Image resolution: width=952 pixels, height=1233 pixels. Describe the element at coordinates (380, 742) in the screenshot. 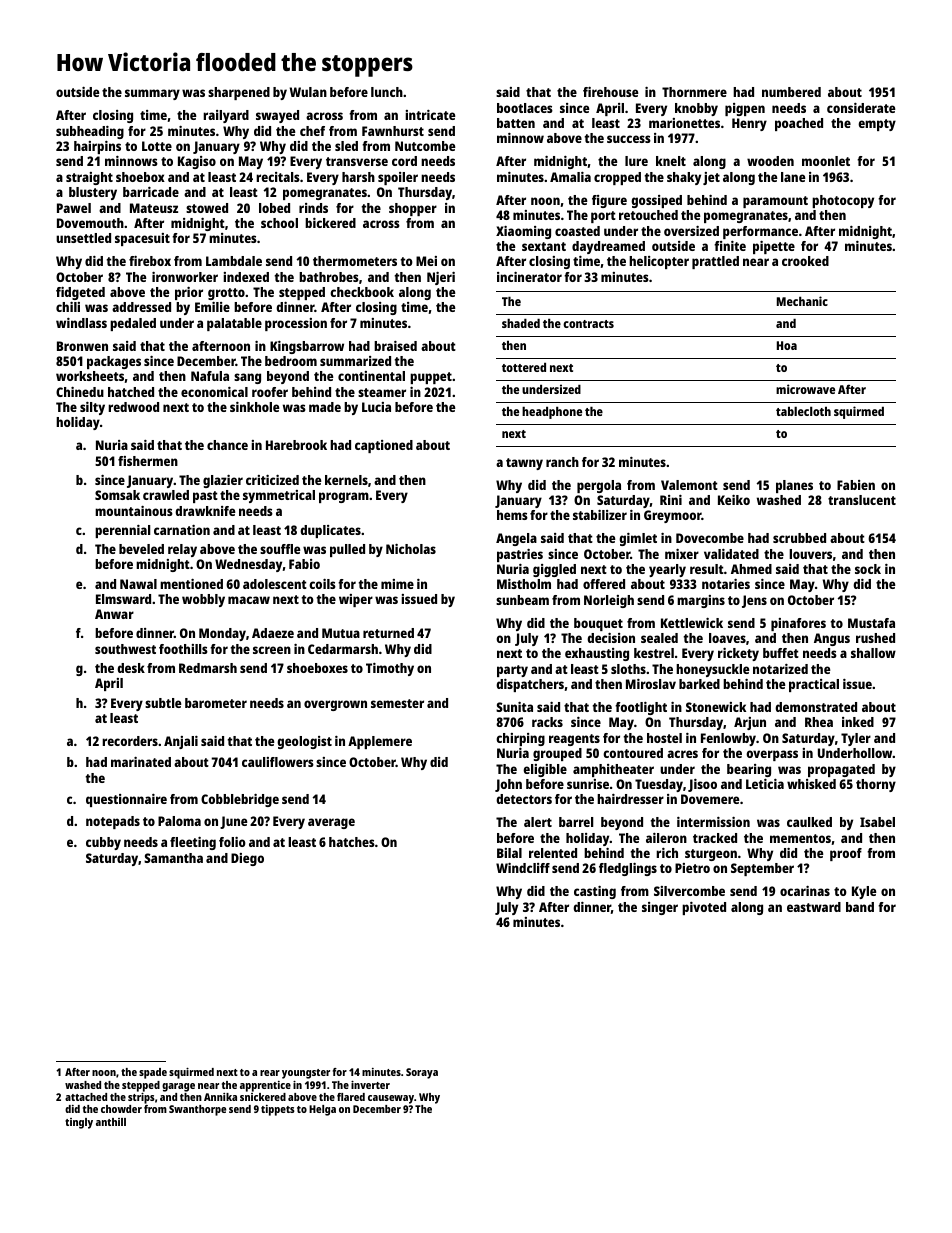

I see `Applemere` at that location.
